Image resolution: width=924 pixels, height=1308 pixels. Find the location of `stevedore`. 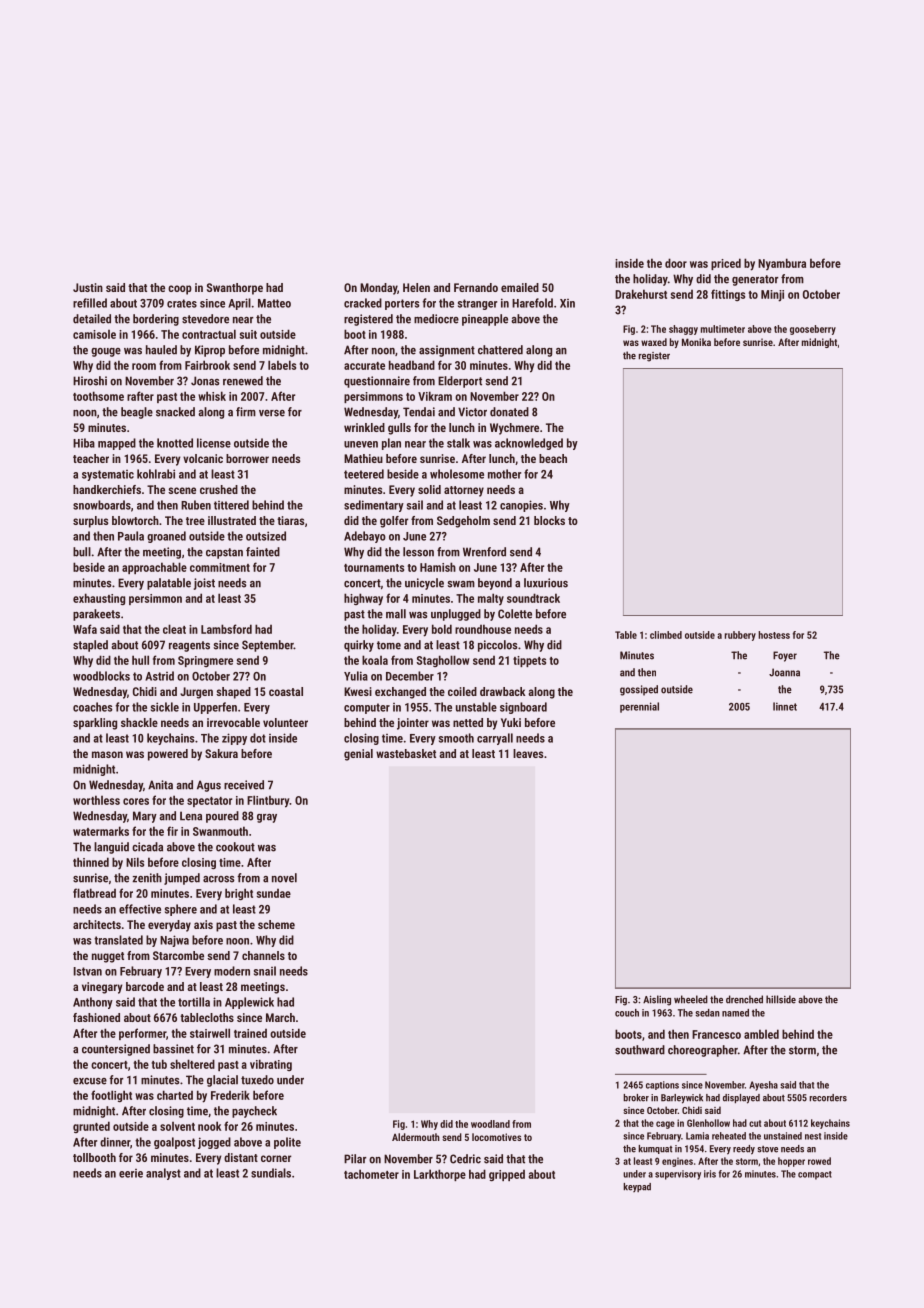

stevedore is located at coordinates (205, 319).
